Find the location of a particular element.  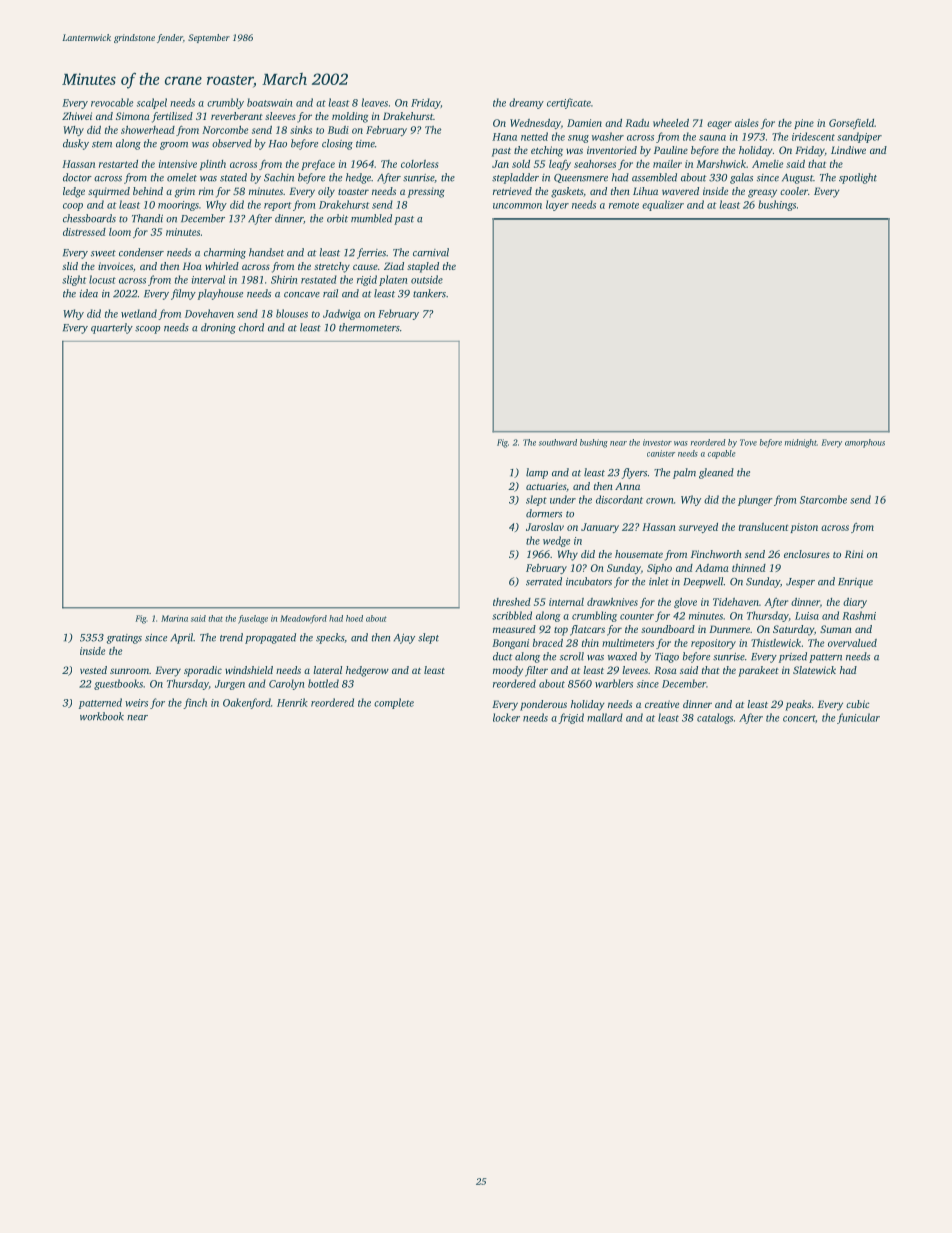

tankers is located at coordinates (429, 293).
